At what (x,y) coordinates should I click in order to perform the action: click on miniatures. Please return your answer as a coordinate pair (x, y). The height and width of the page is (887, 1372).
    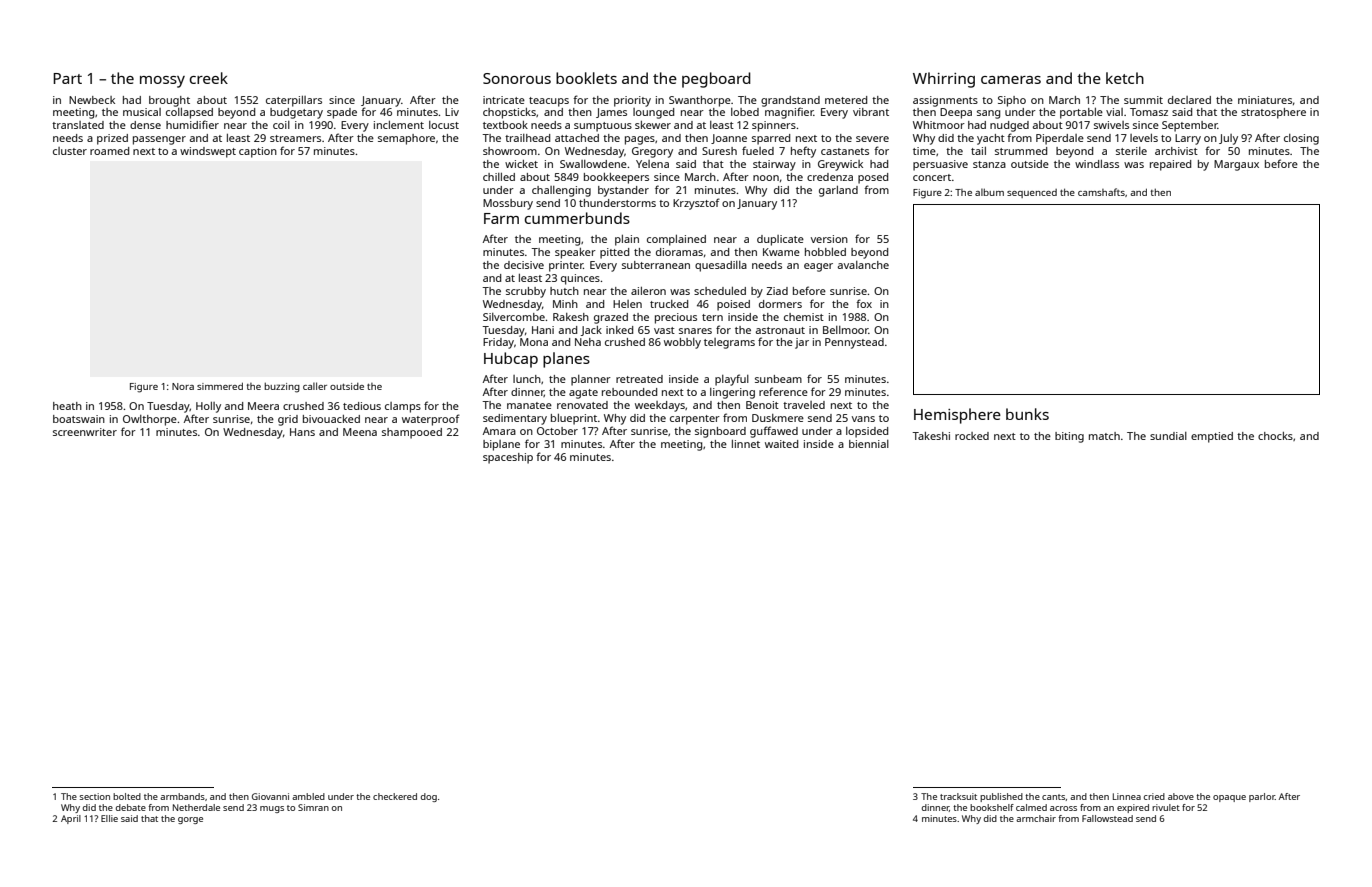
    Looking at the image, I should click on (1265, 100).
